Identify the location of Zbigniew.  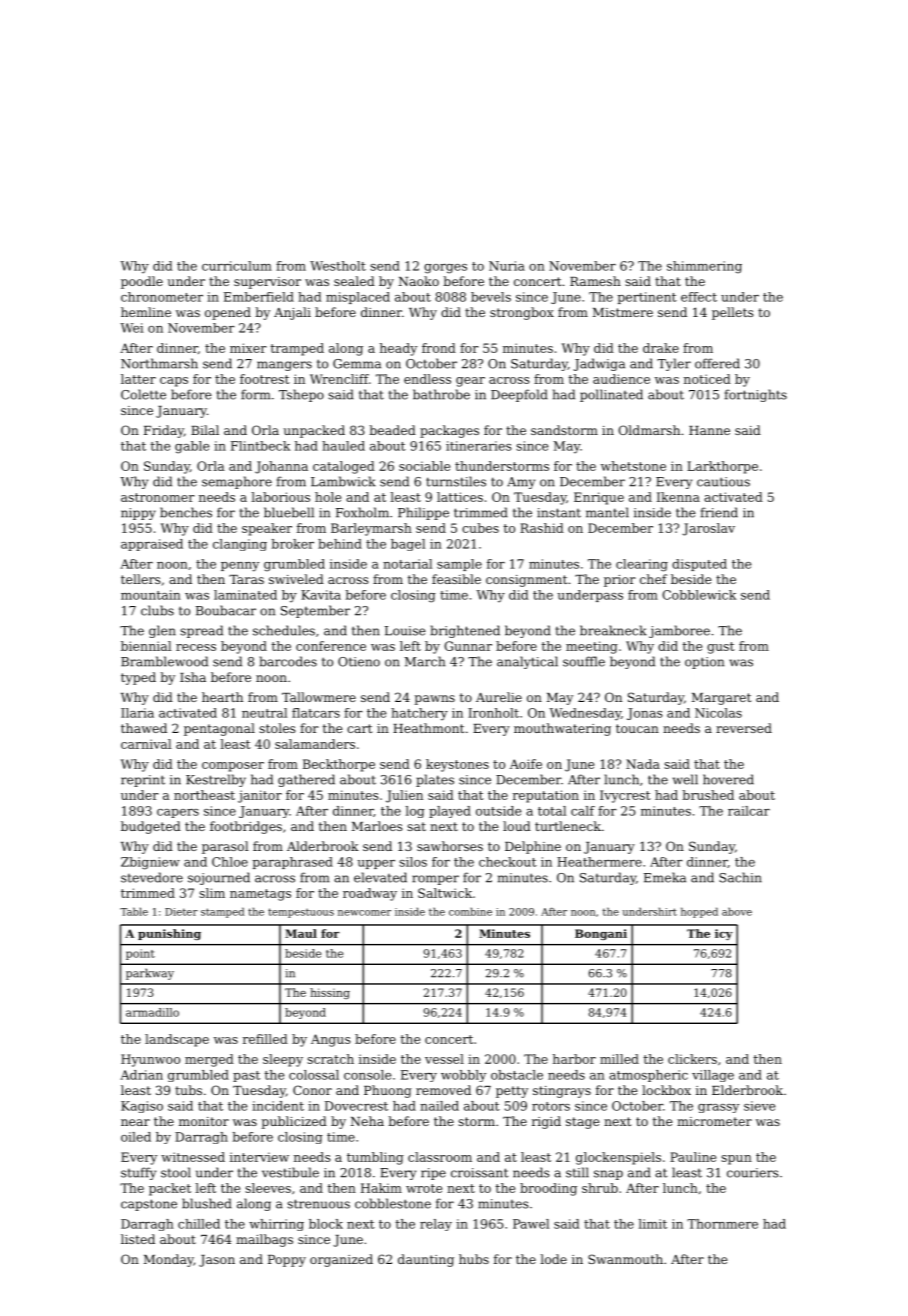
(150, 863).
